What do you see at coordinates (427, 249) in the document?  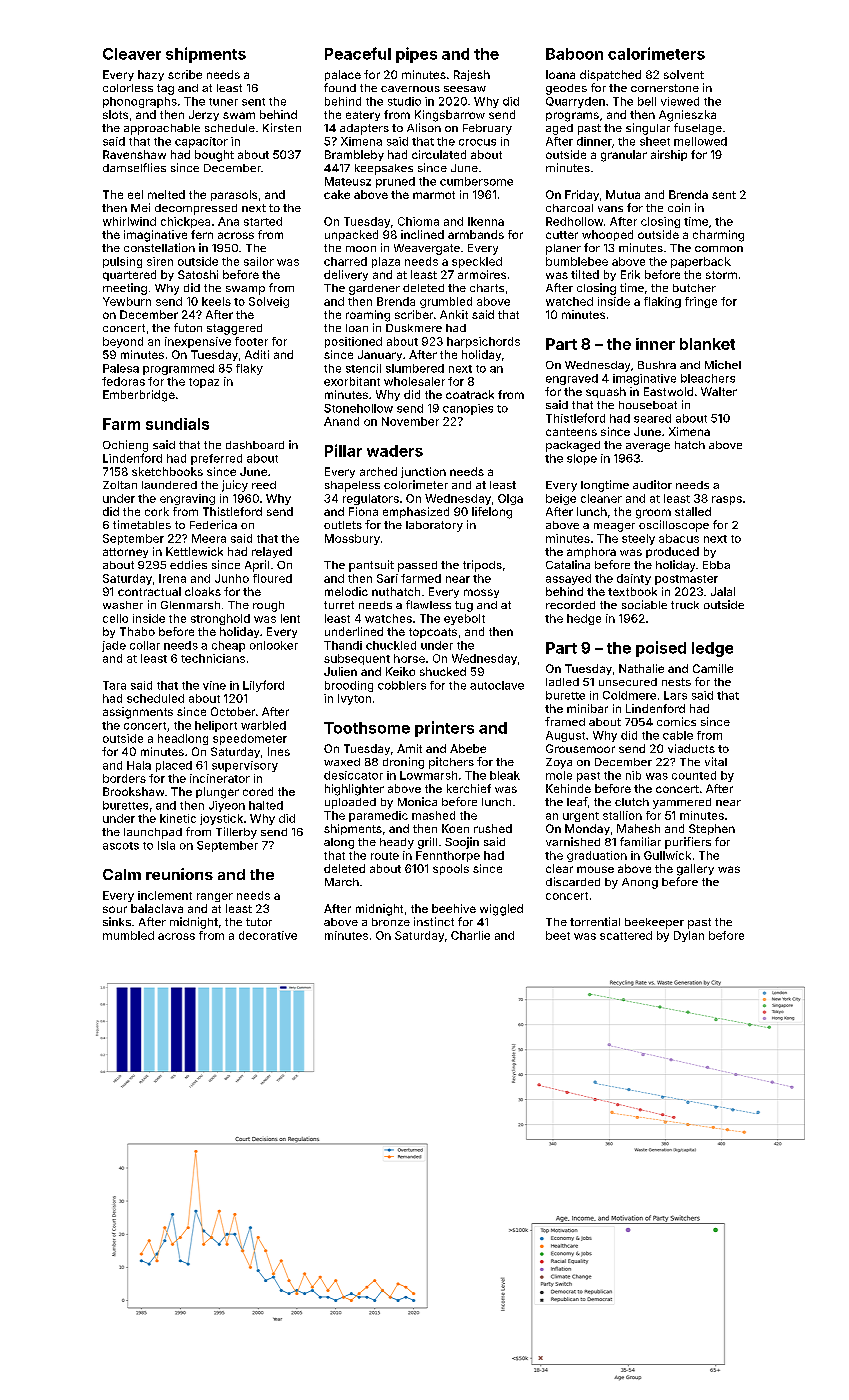 I see `Weavergate` at bounding box center [427, 249].
